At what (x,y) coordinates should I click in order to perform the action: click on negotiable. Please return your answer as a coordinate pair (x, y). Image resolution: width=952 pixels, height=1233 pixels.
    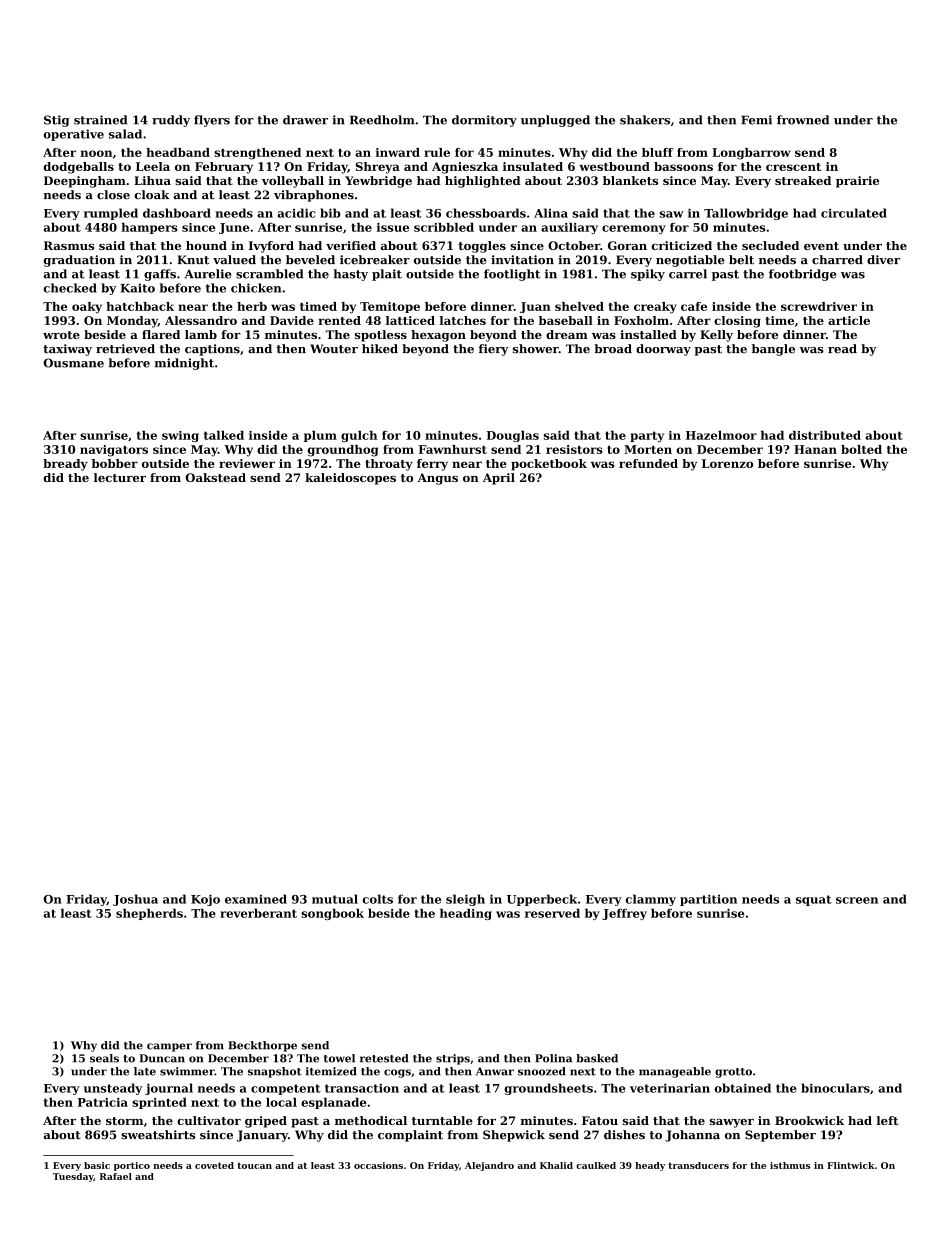
    Looking at the image, I should click on (690, 261).
